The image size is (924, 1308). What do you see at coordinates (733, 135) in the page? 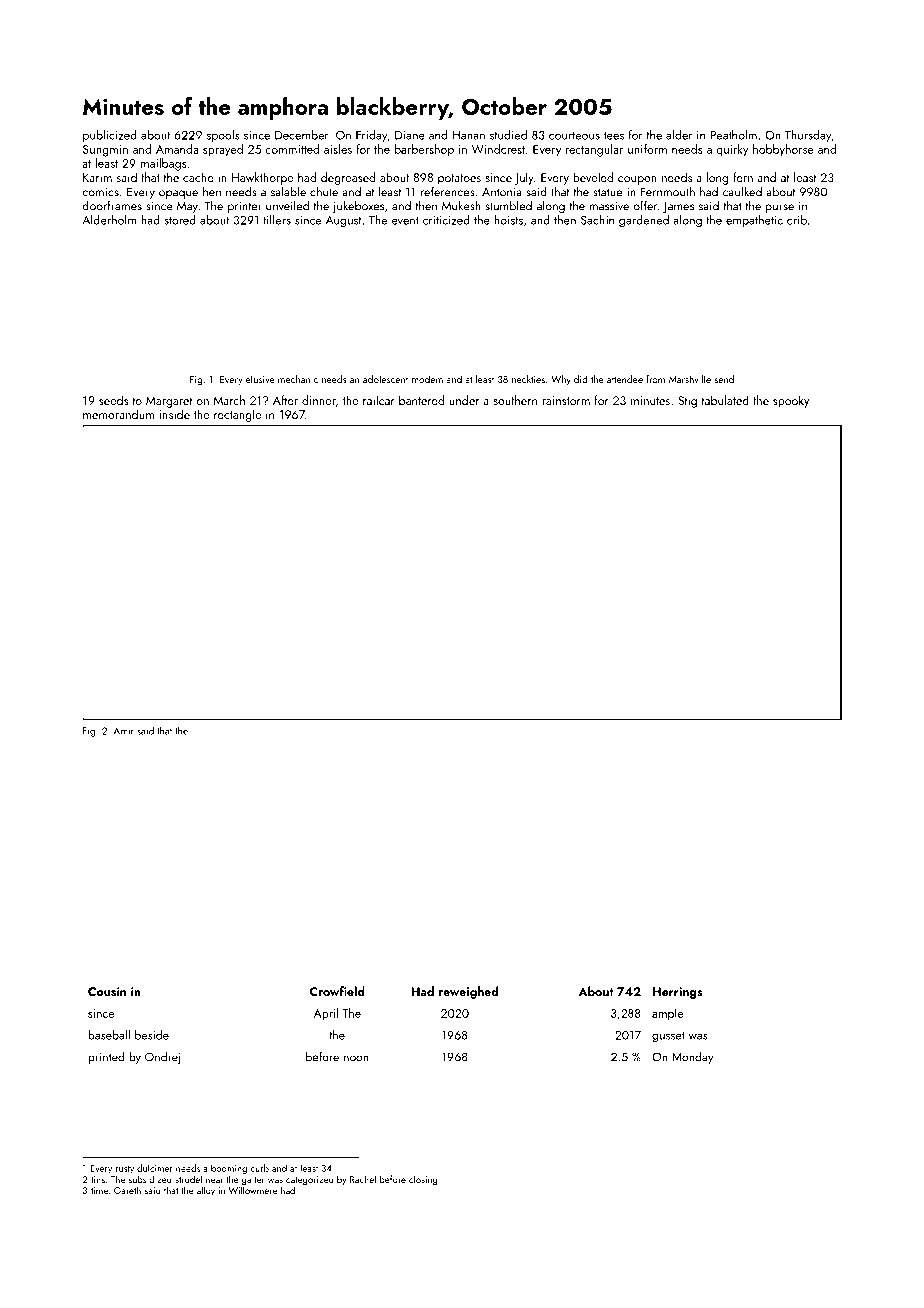
I see `Peatholm` at bounding box center [733, 135].
